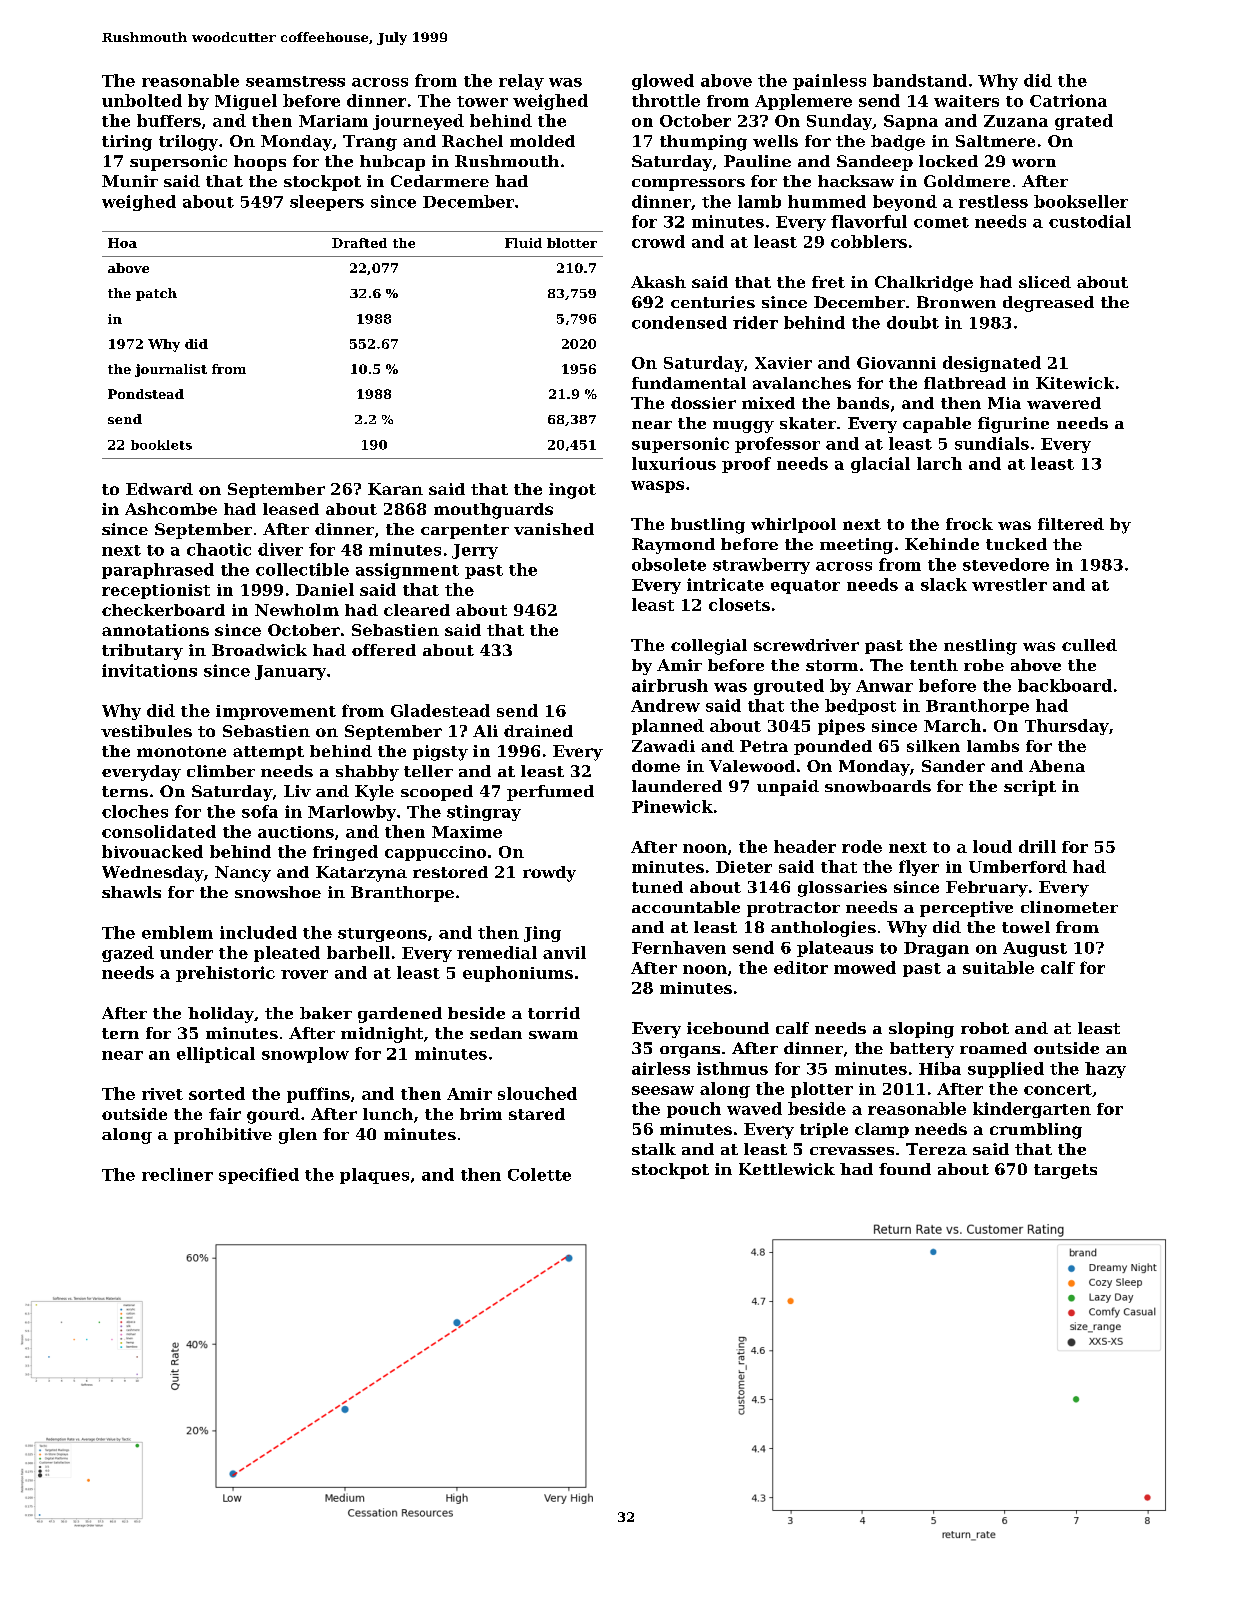 The image size is (1234, 1597). What do you see at coordinates (162, 1094) in the screenshot?
I see `rivet` at bounding box center [162, 1094].
